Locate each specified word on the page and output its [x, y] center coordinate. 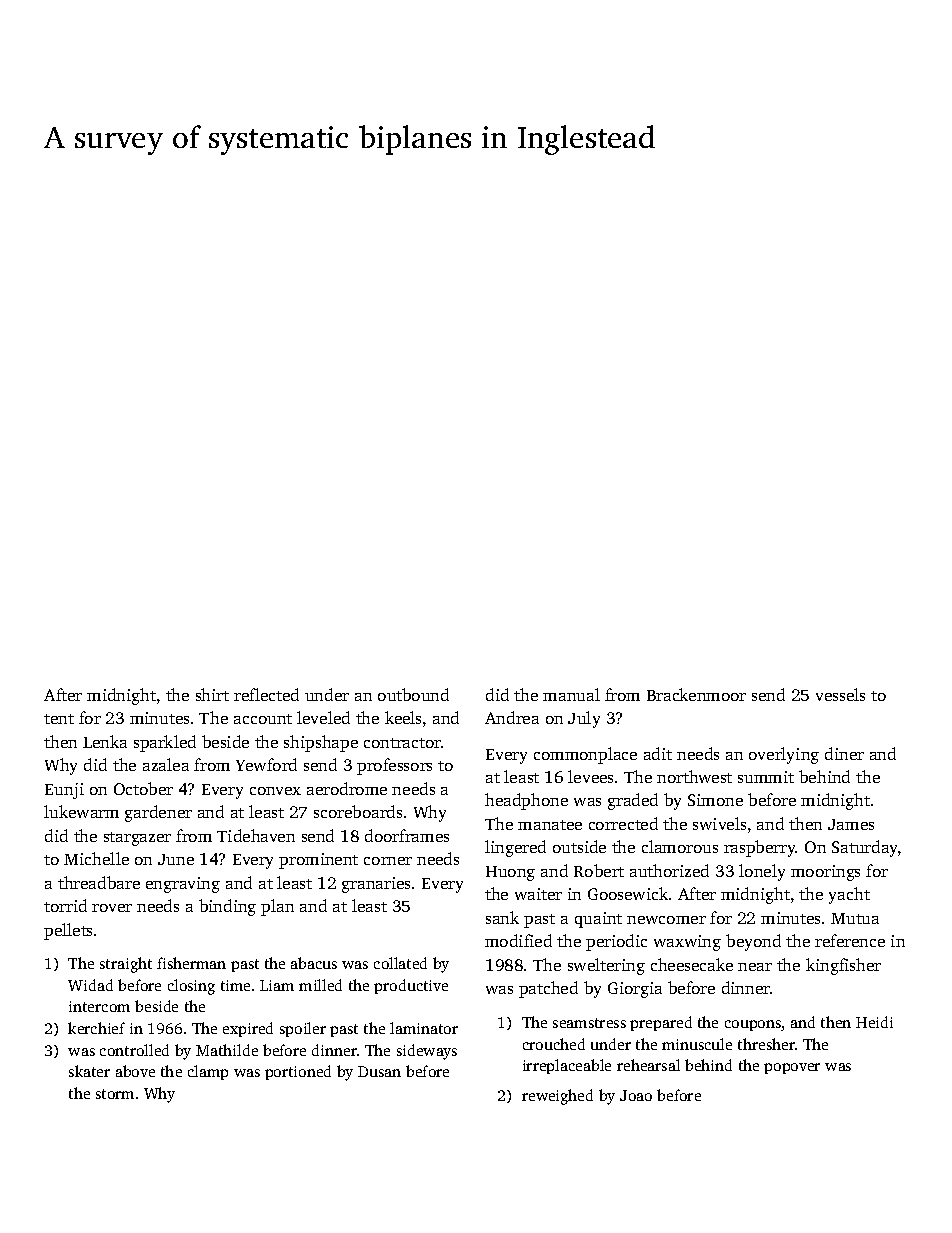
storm [115, 1094]
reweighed [557, 1097]
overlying [784, 755]
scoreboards [358, 811]
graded [633, 801]
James [851, 824]
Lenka [105, 741]
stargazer [137, 839]
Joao [636, 1095]
